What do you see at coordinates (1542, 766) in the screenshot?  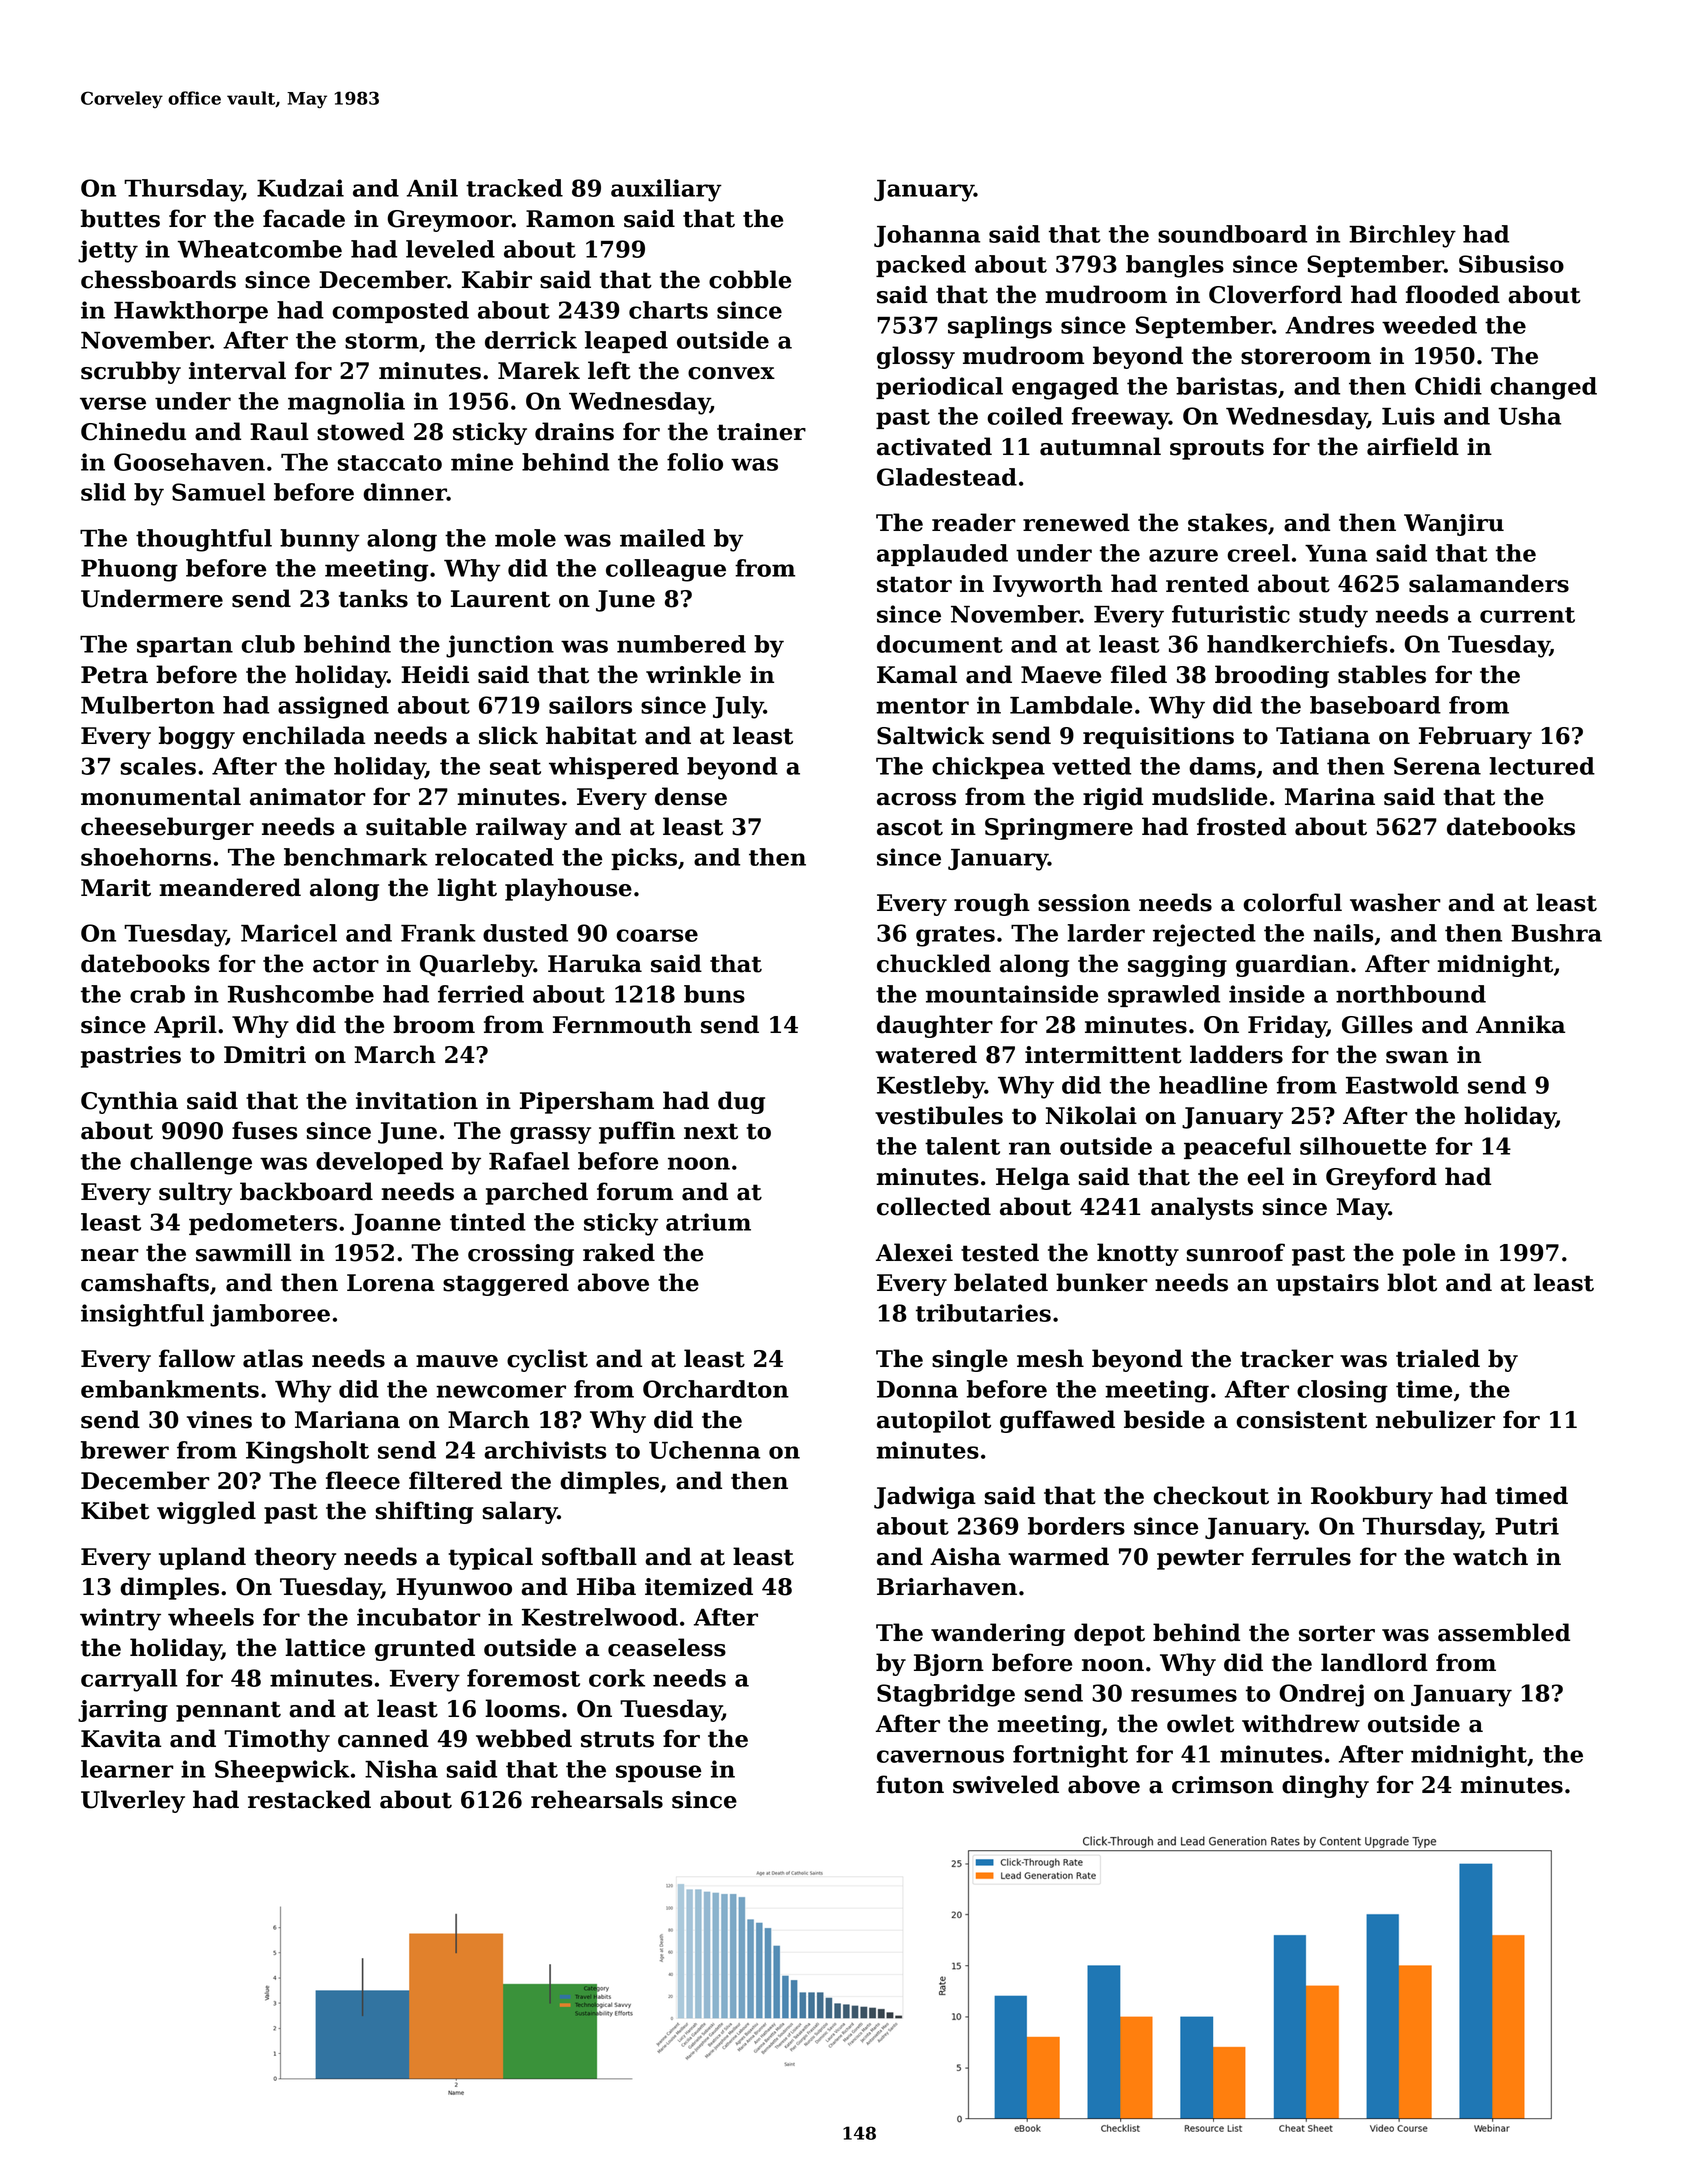 I see `lectured` at bounding box center [1542, 766].
